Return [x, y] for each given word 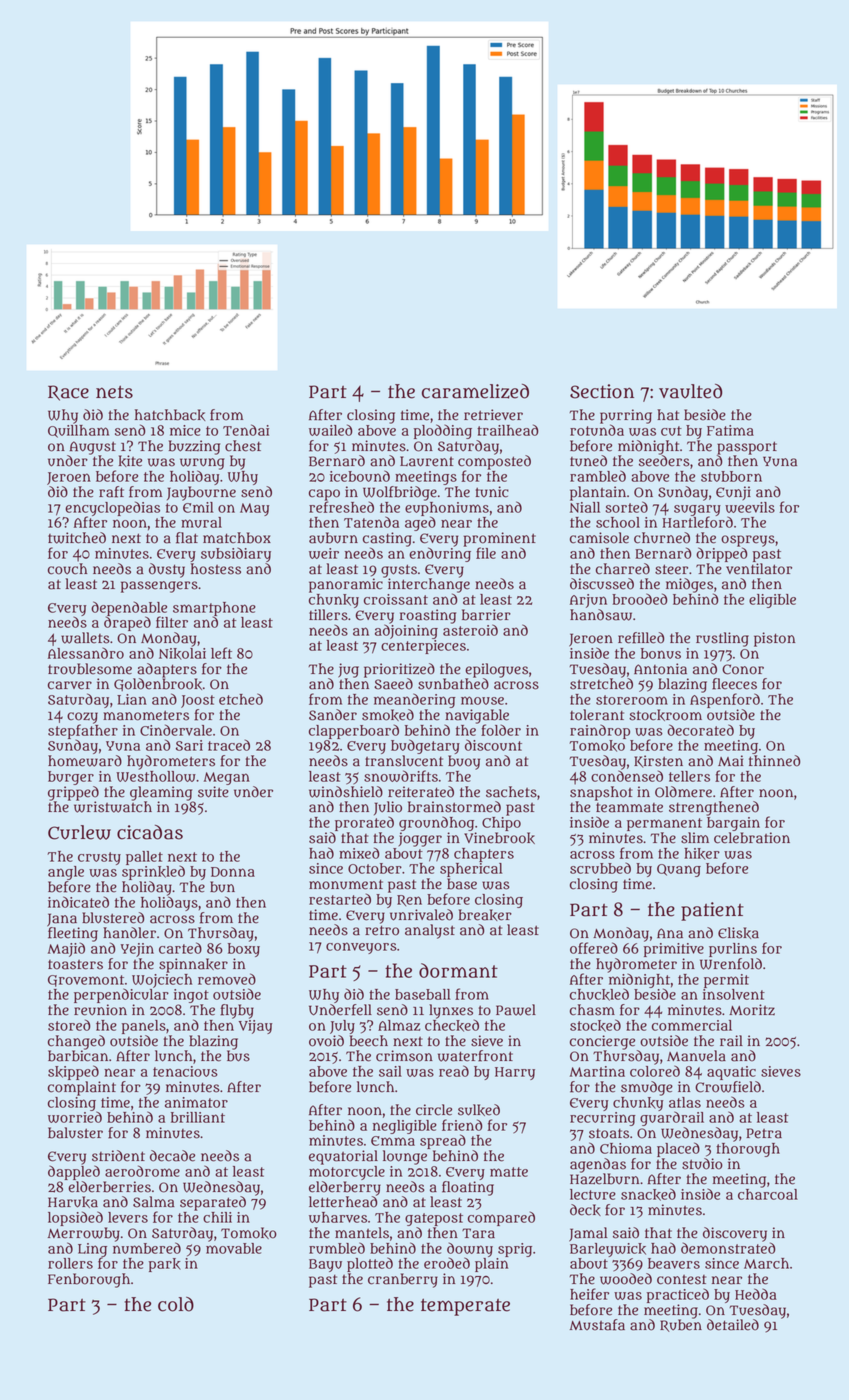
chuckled [599, 994]
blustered [113, 918]
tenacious [185, 1071]
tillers [328, 615]
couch [67, 569]
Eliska [738, 933]
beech [369, 1041]
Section [602, 391]
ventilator [759, 569]
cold [176, 1304]
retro [382, 930]
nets [114, 392]
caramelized [475, 391]
